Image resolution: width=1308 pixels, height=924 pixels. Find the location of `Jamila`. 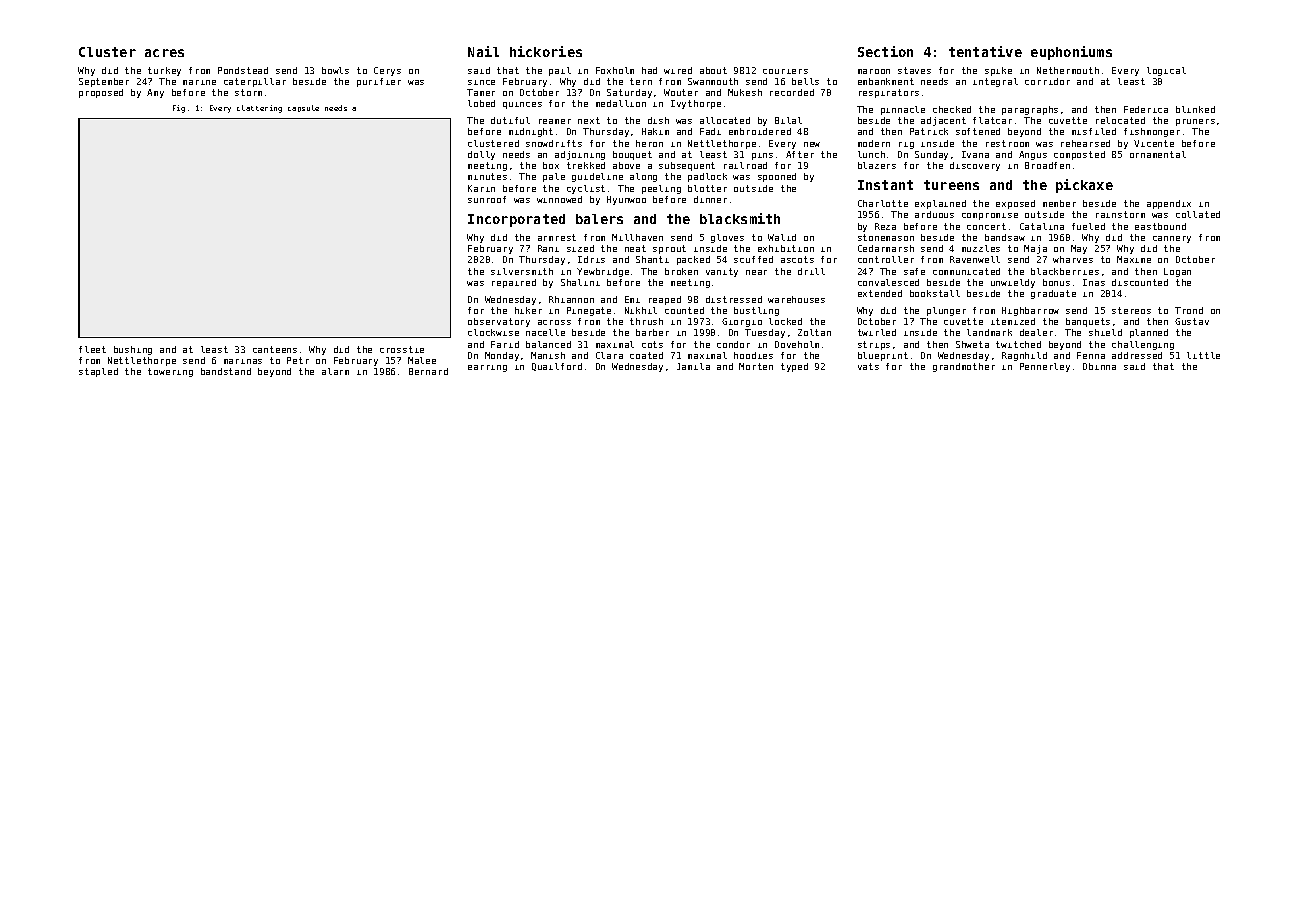

Jamila is located at coordinates (693, 366).
